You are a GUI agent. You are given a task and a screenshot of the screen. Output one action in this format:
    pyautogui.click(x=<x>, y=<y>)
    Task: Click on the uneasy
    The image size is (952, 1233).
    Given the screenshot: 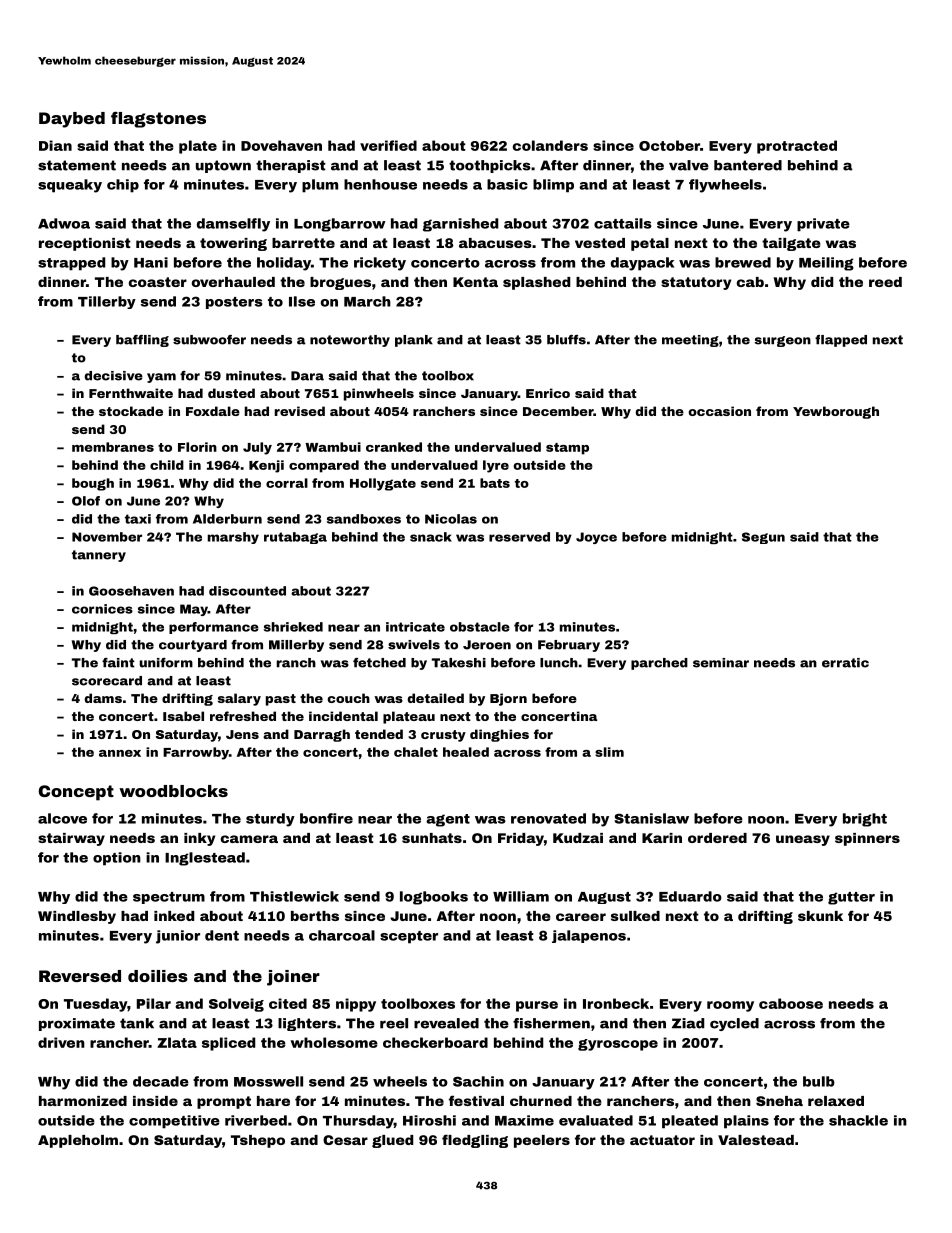 What is the action you would take?
    pyautogui.click(x=803, y=840)
